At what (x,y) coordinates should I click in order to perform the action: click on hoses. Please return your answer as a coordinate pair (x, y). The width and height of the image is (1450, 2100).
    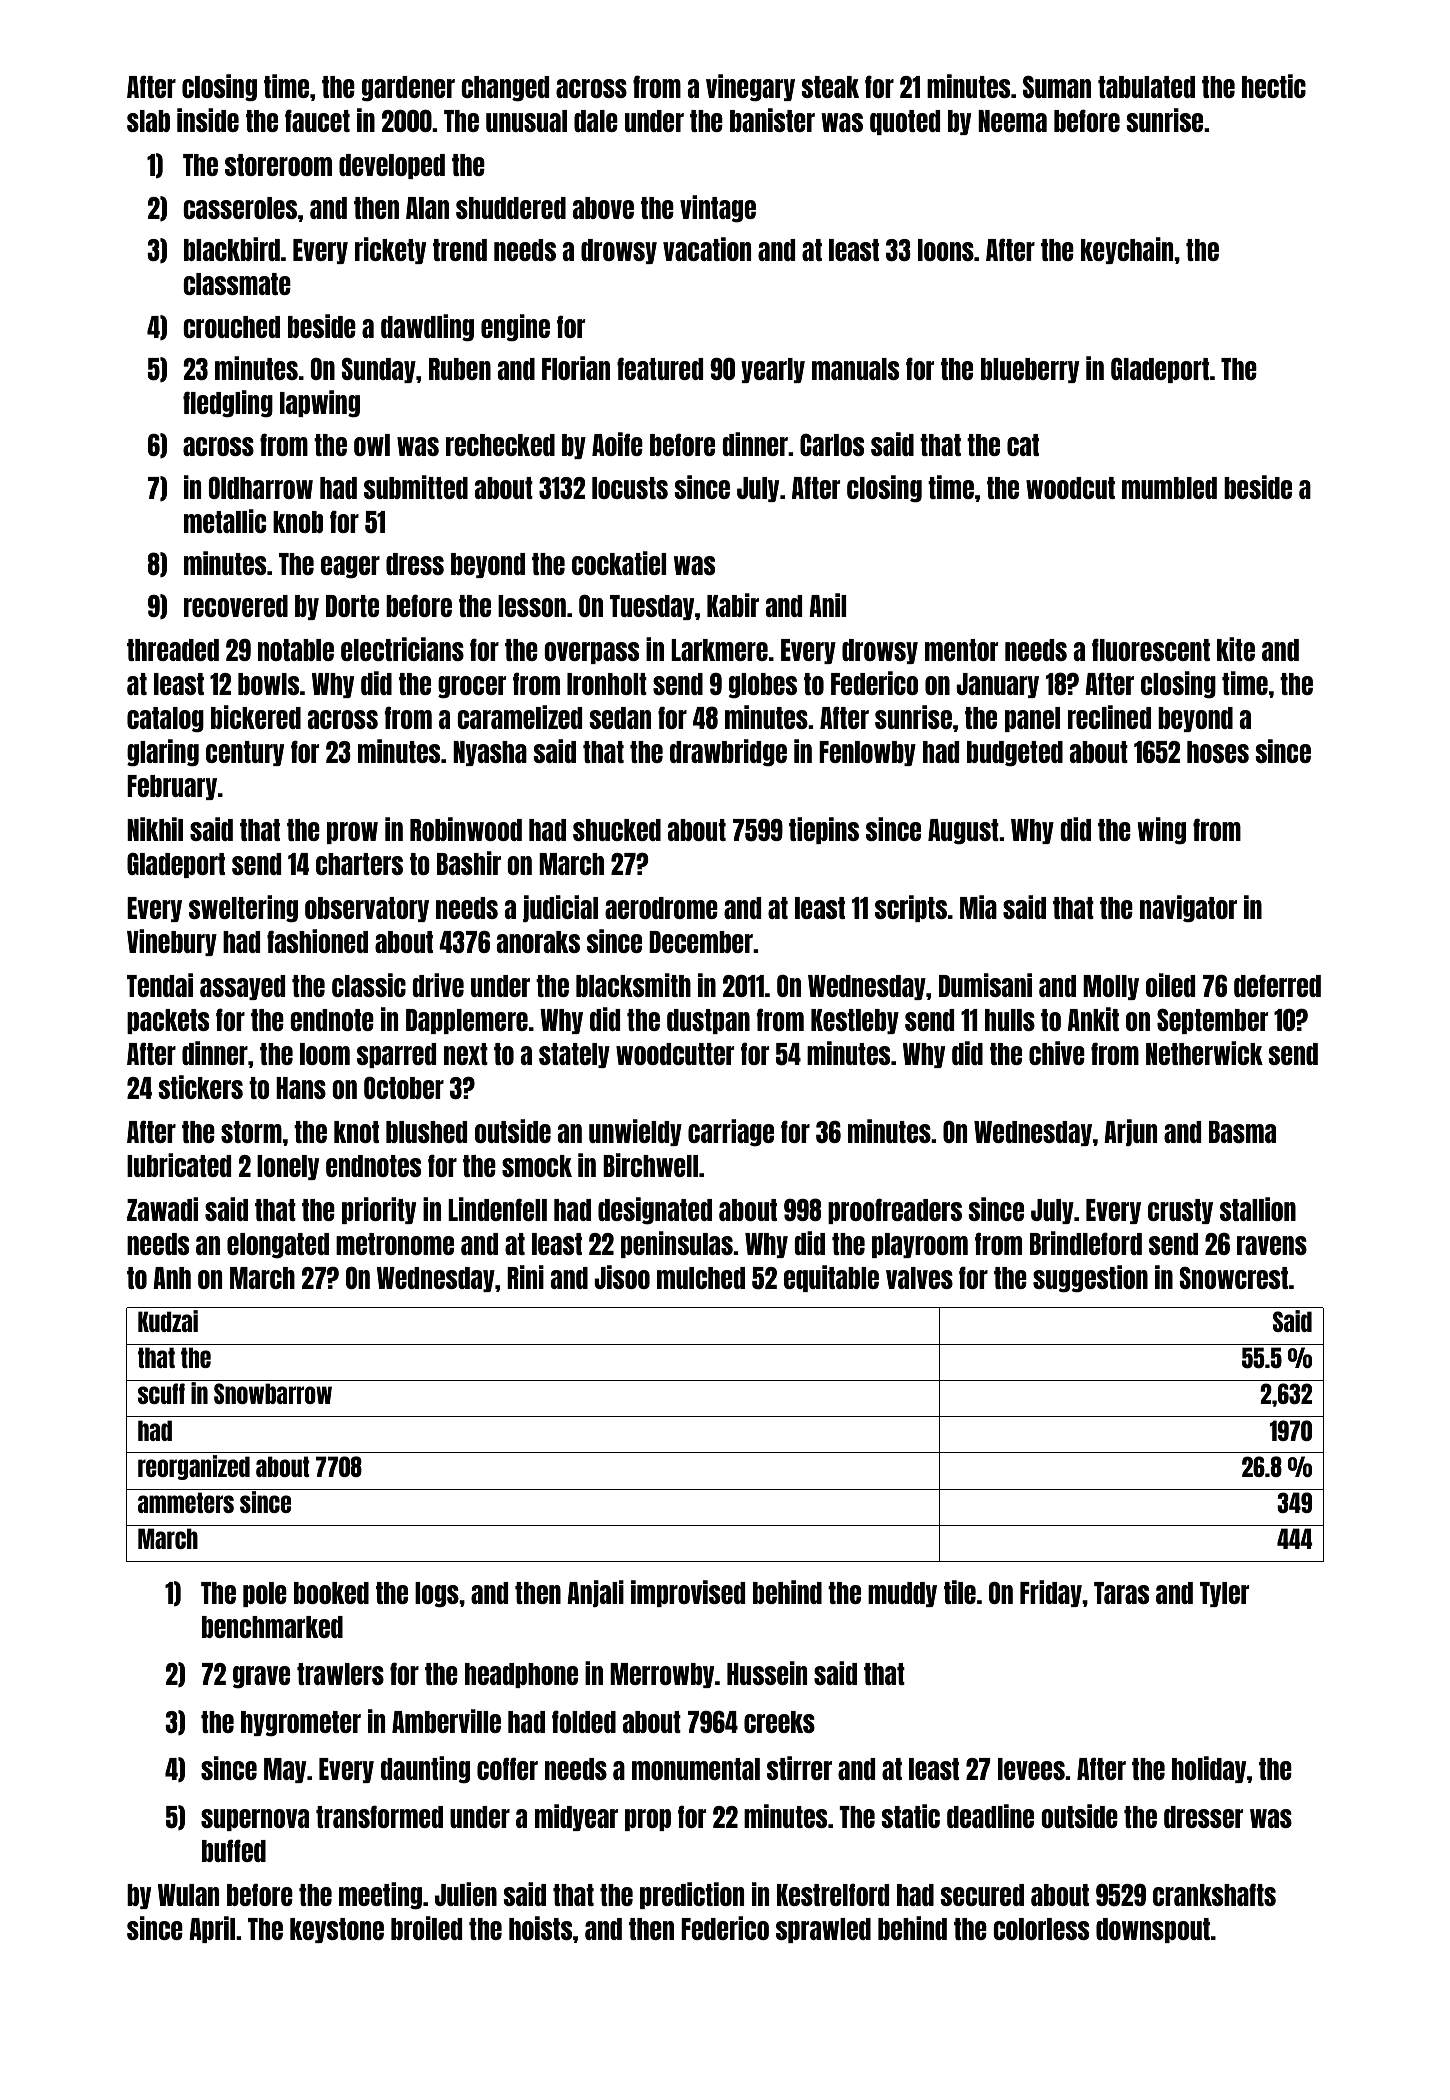
    Looking at the image, I should click on (1218, 752).
